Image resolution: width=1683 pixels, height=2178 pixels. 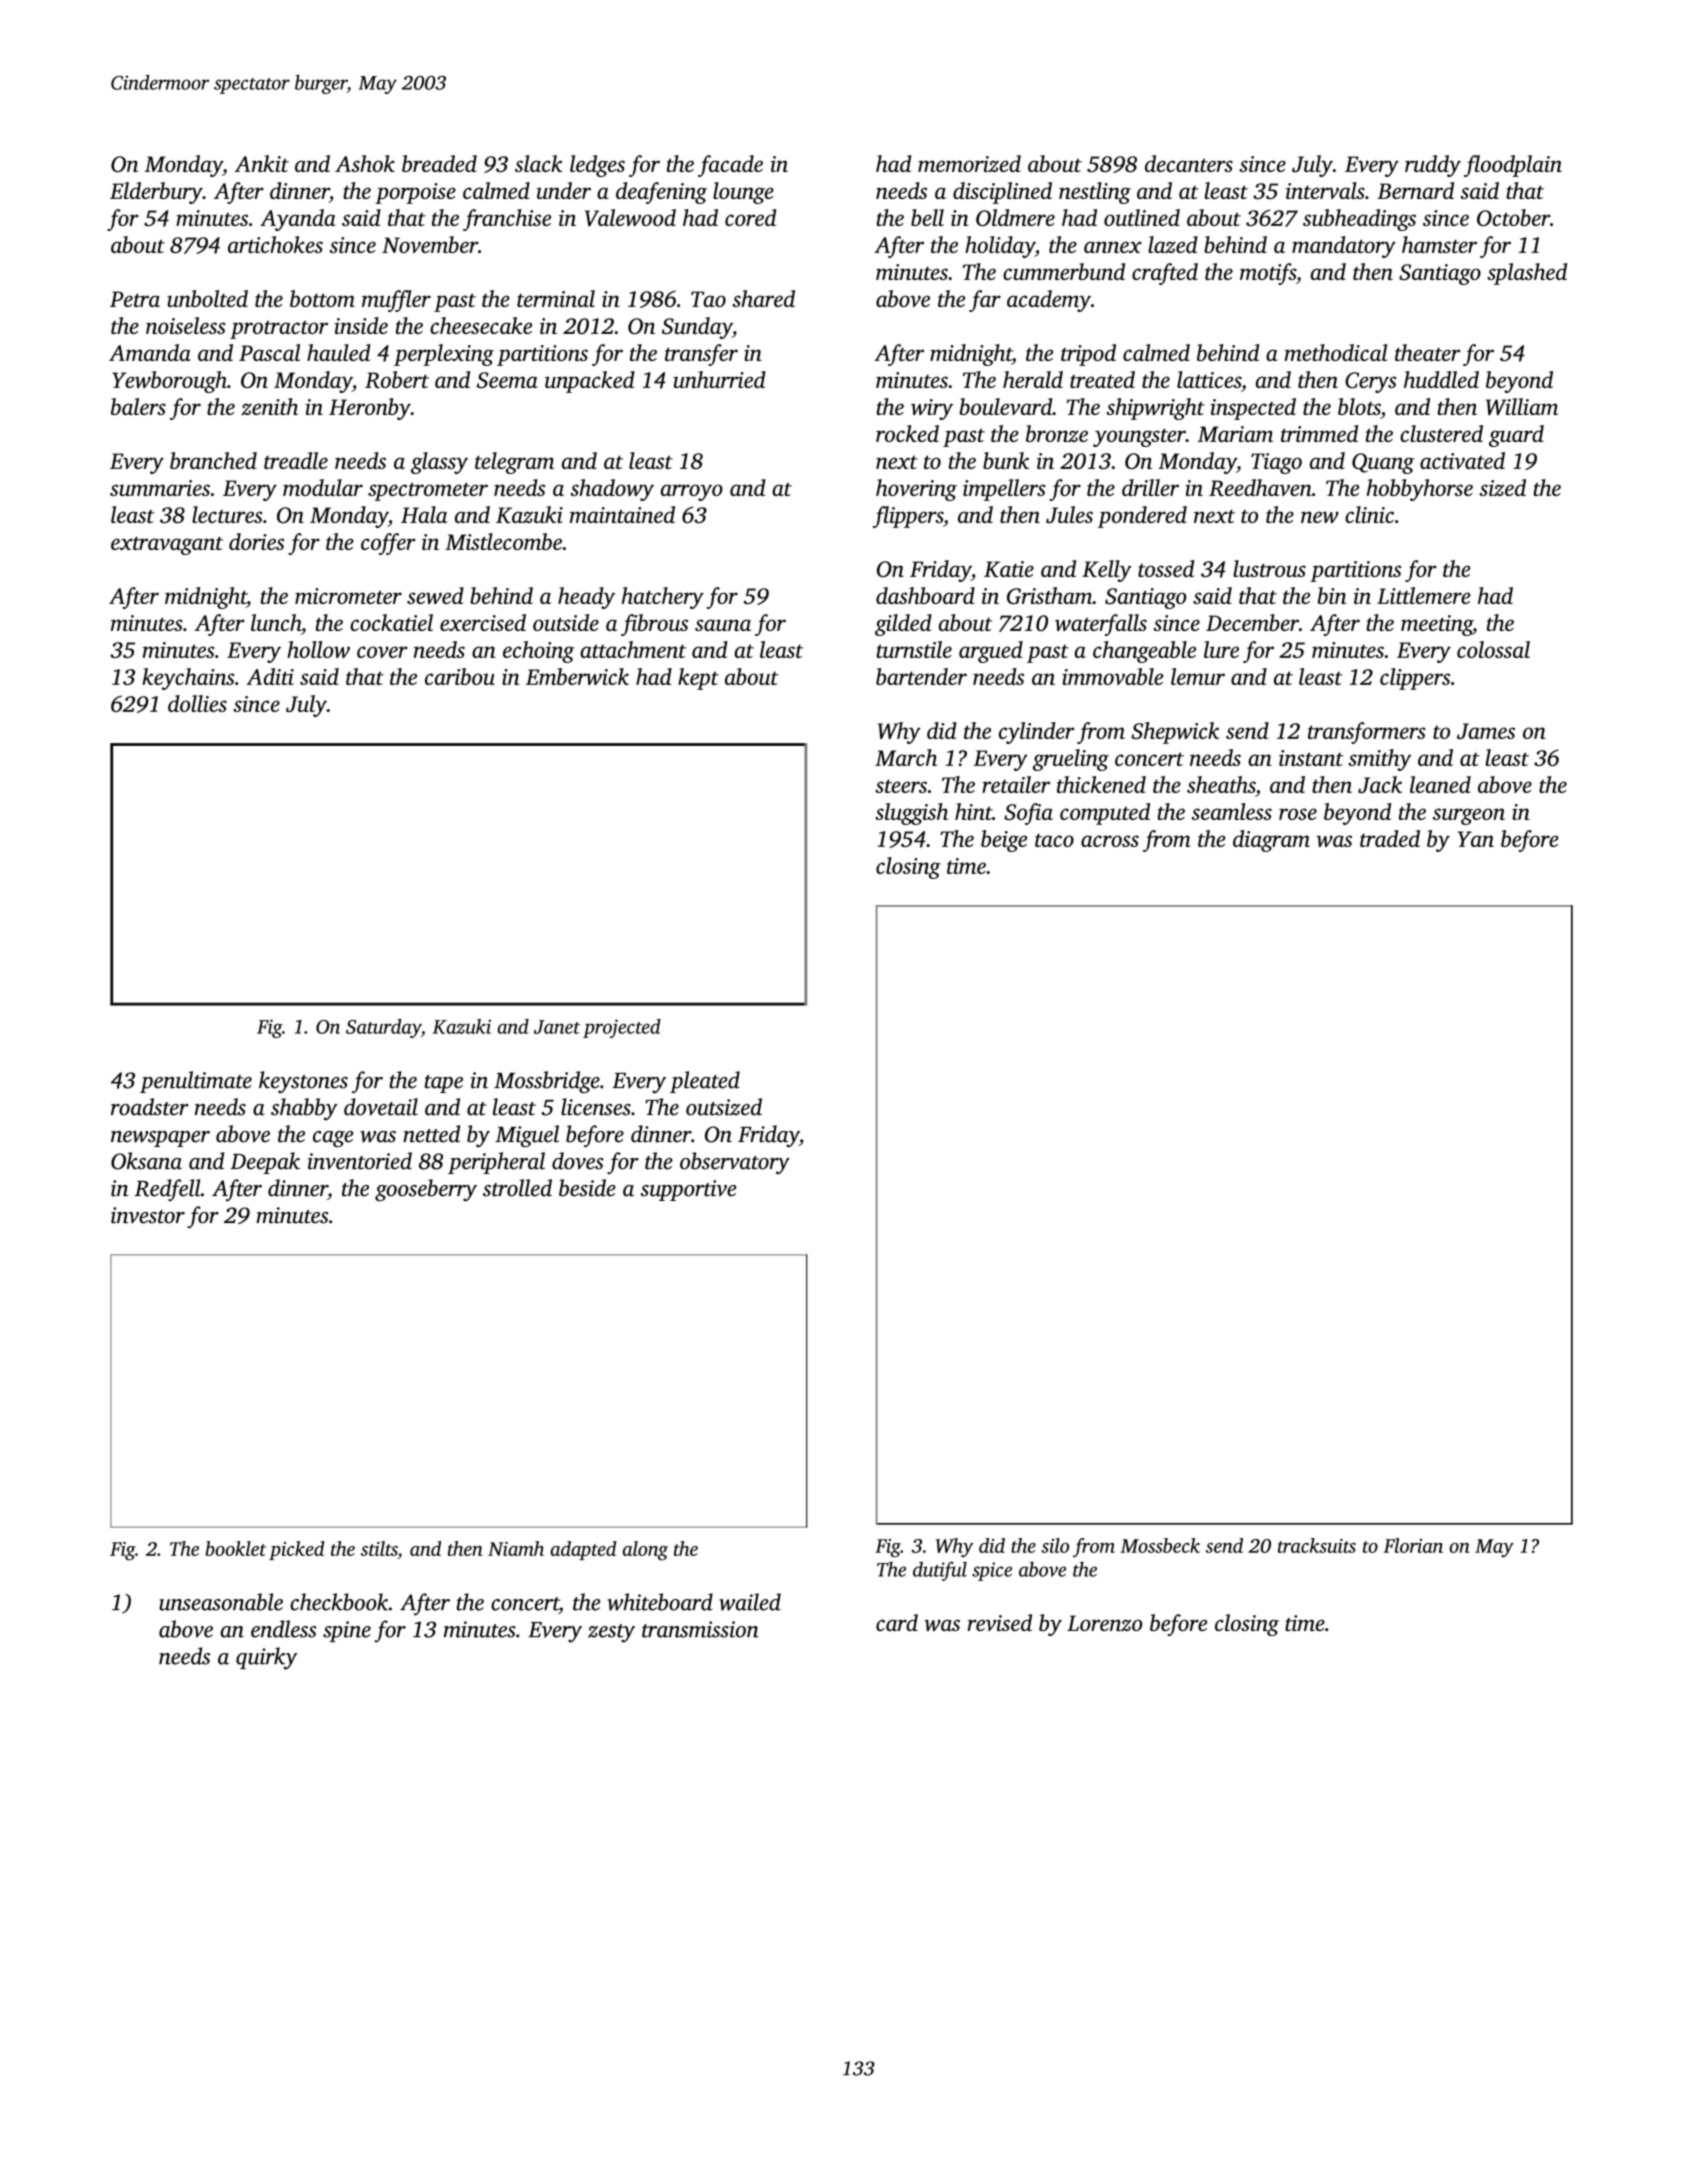 What do you see at coordinates (426, 1190) in the document?
I see `gooseberry` at bounding box center [426, 1190].
